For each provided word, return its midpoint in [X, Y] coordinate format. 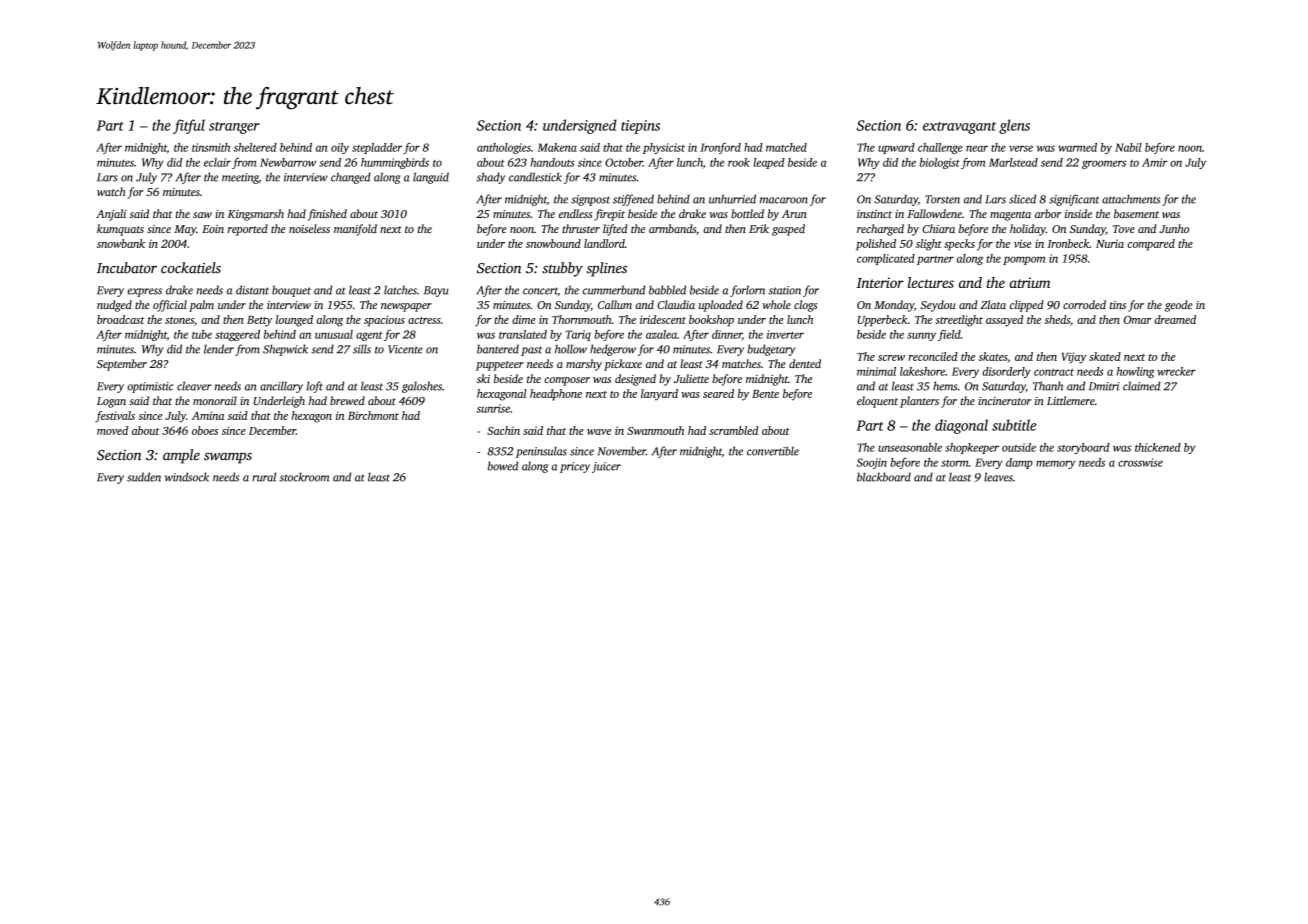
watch [111, 191]
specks [959, 245]
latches [400, 290]
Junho [1174, 228]
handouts [552, 162]
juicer [606, 467]
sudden [144, 477]
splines [607, 269]
